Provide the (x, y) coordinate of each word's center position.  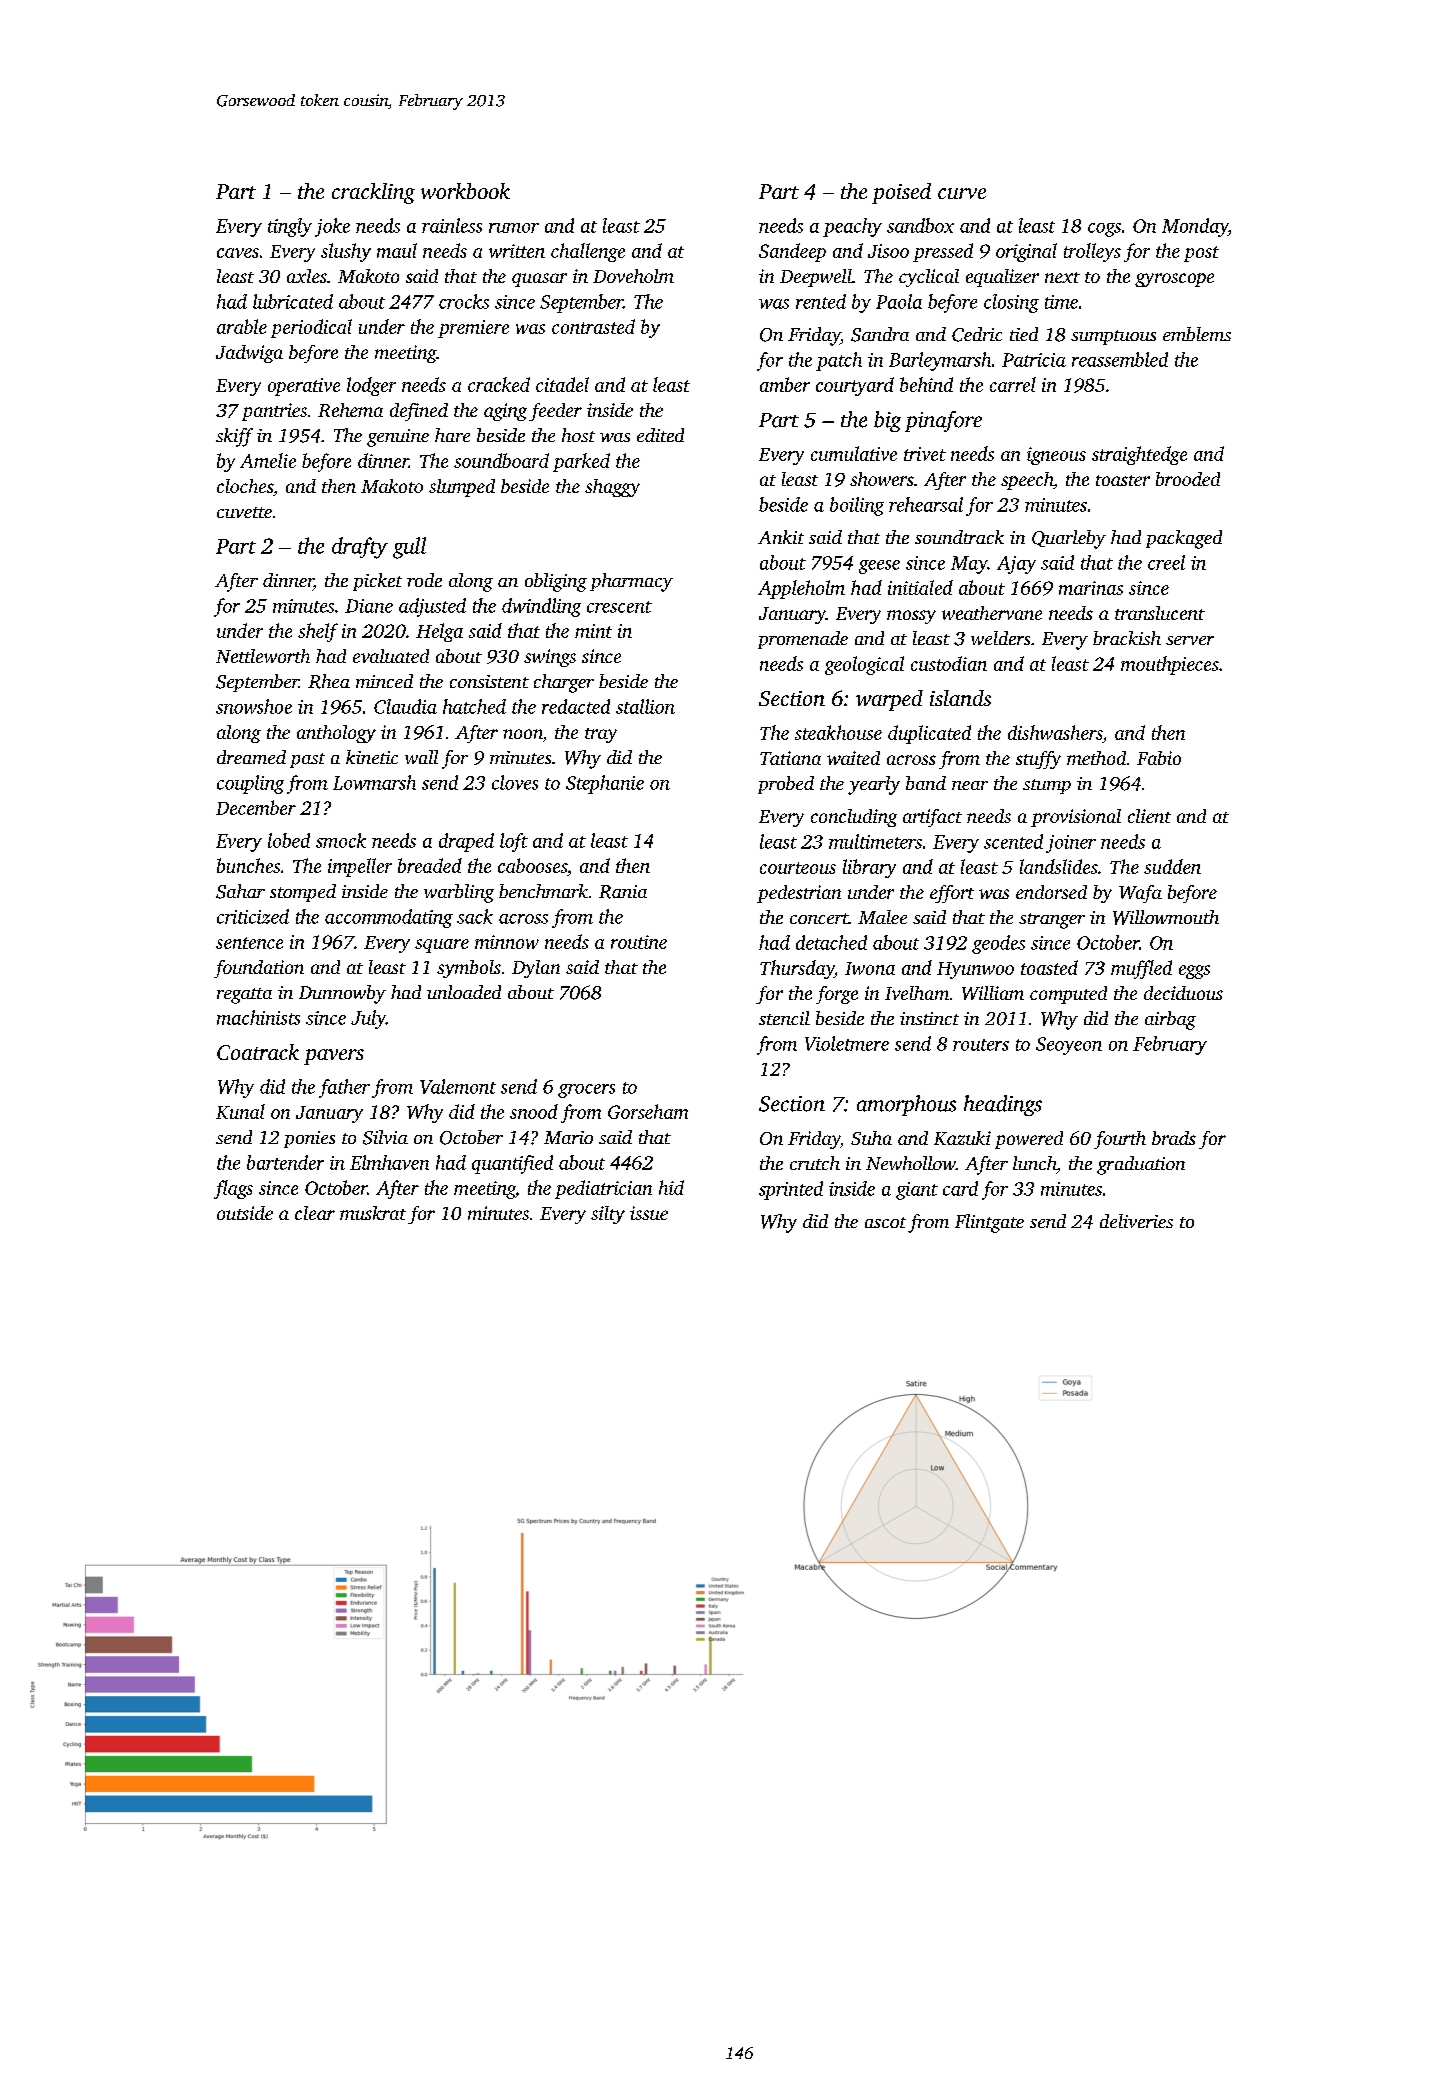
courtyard (855, 386)
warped (889, 700)
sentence (249, 943)
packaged (1184, 539)
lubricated (293, 301)
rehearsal (926, 504)
